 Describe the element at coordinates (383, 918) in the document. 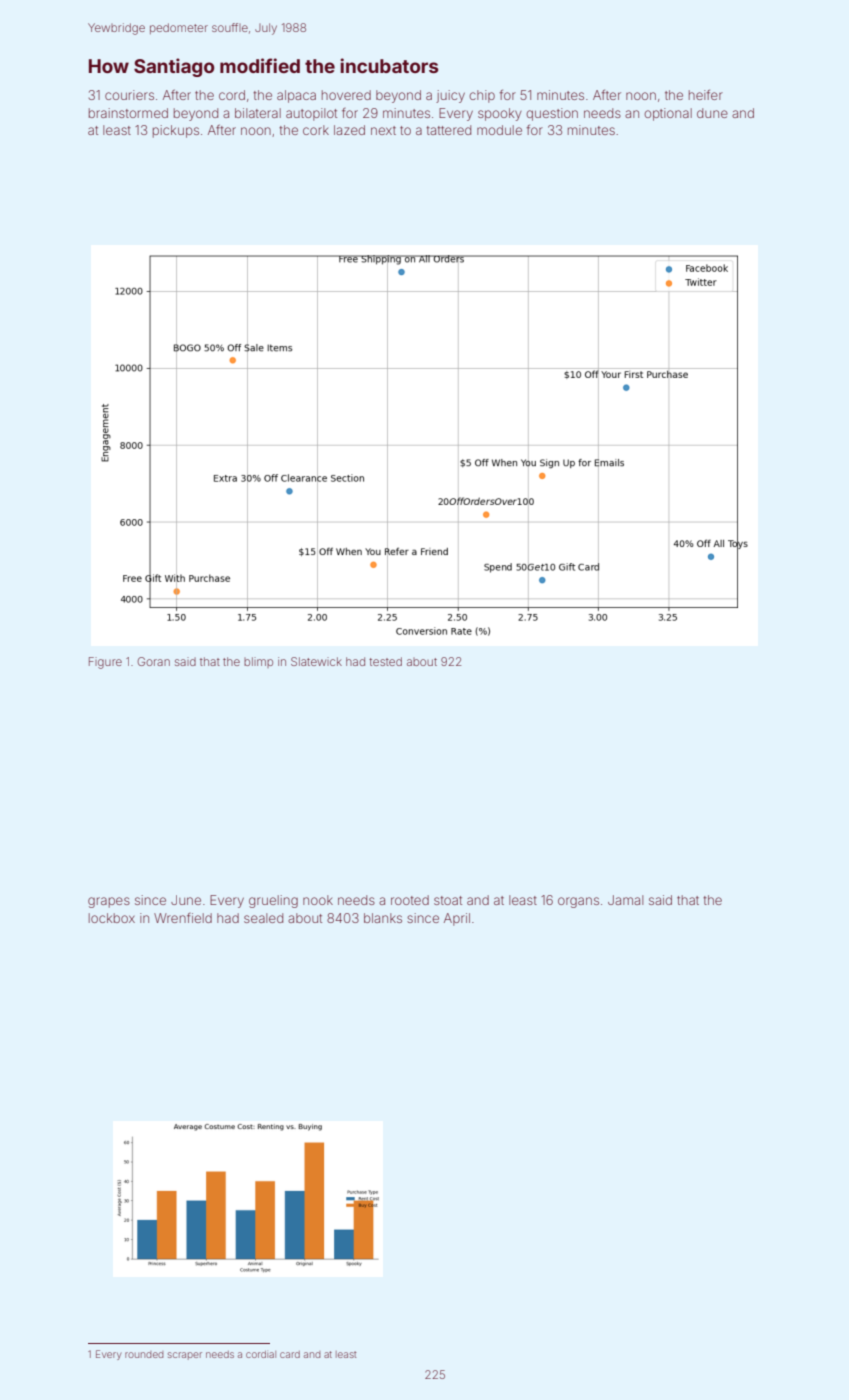

I see `blanks` at that location.
